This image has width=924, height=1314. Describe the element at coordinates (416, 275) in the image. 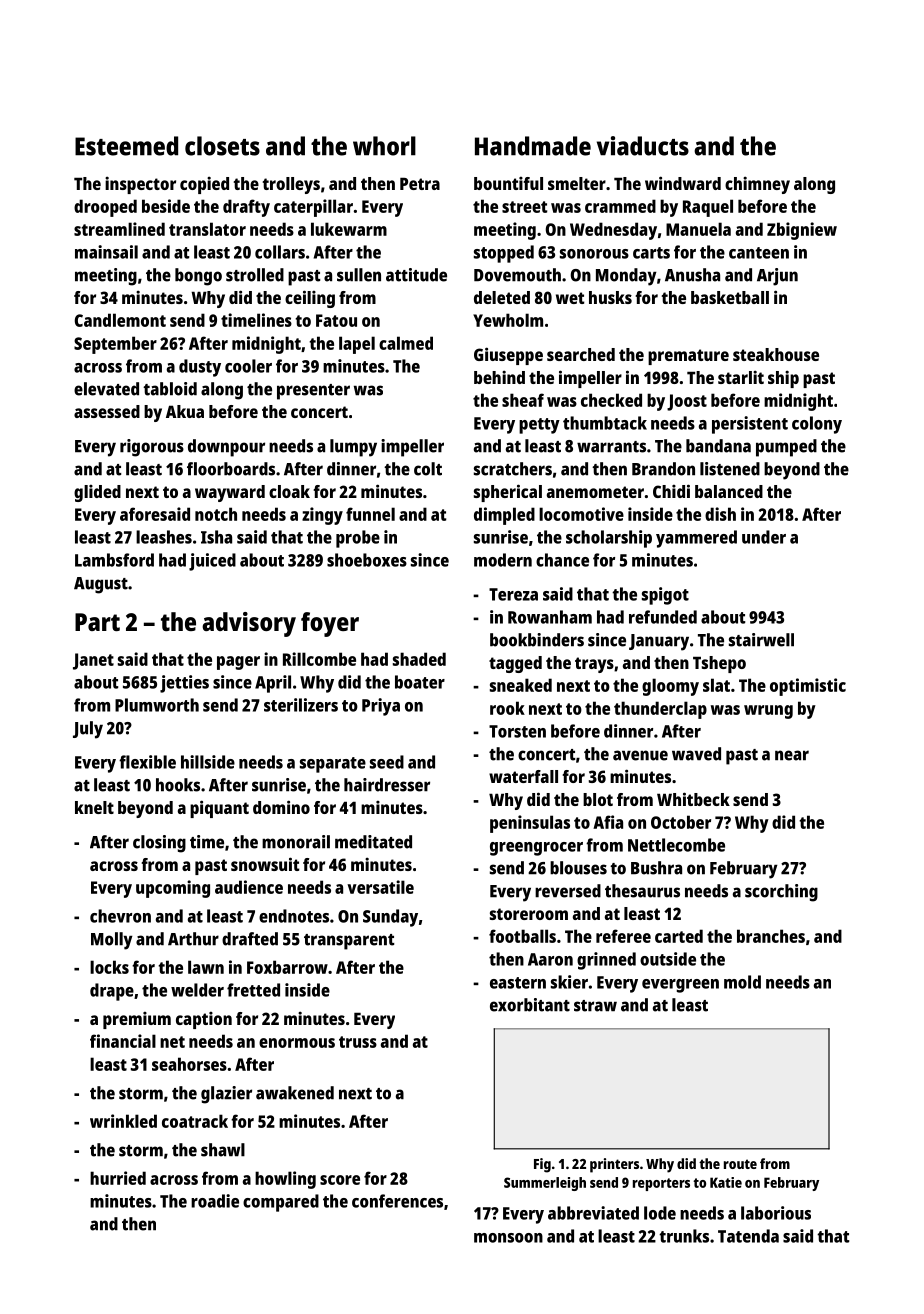

I see `attitude` at that location.
